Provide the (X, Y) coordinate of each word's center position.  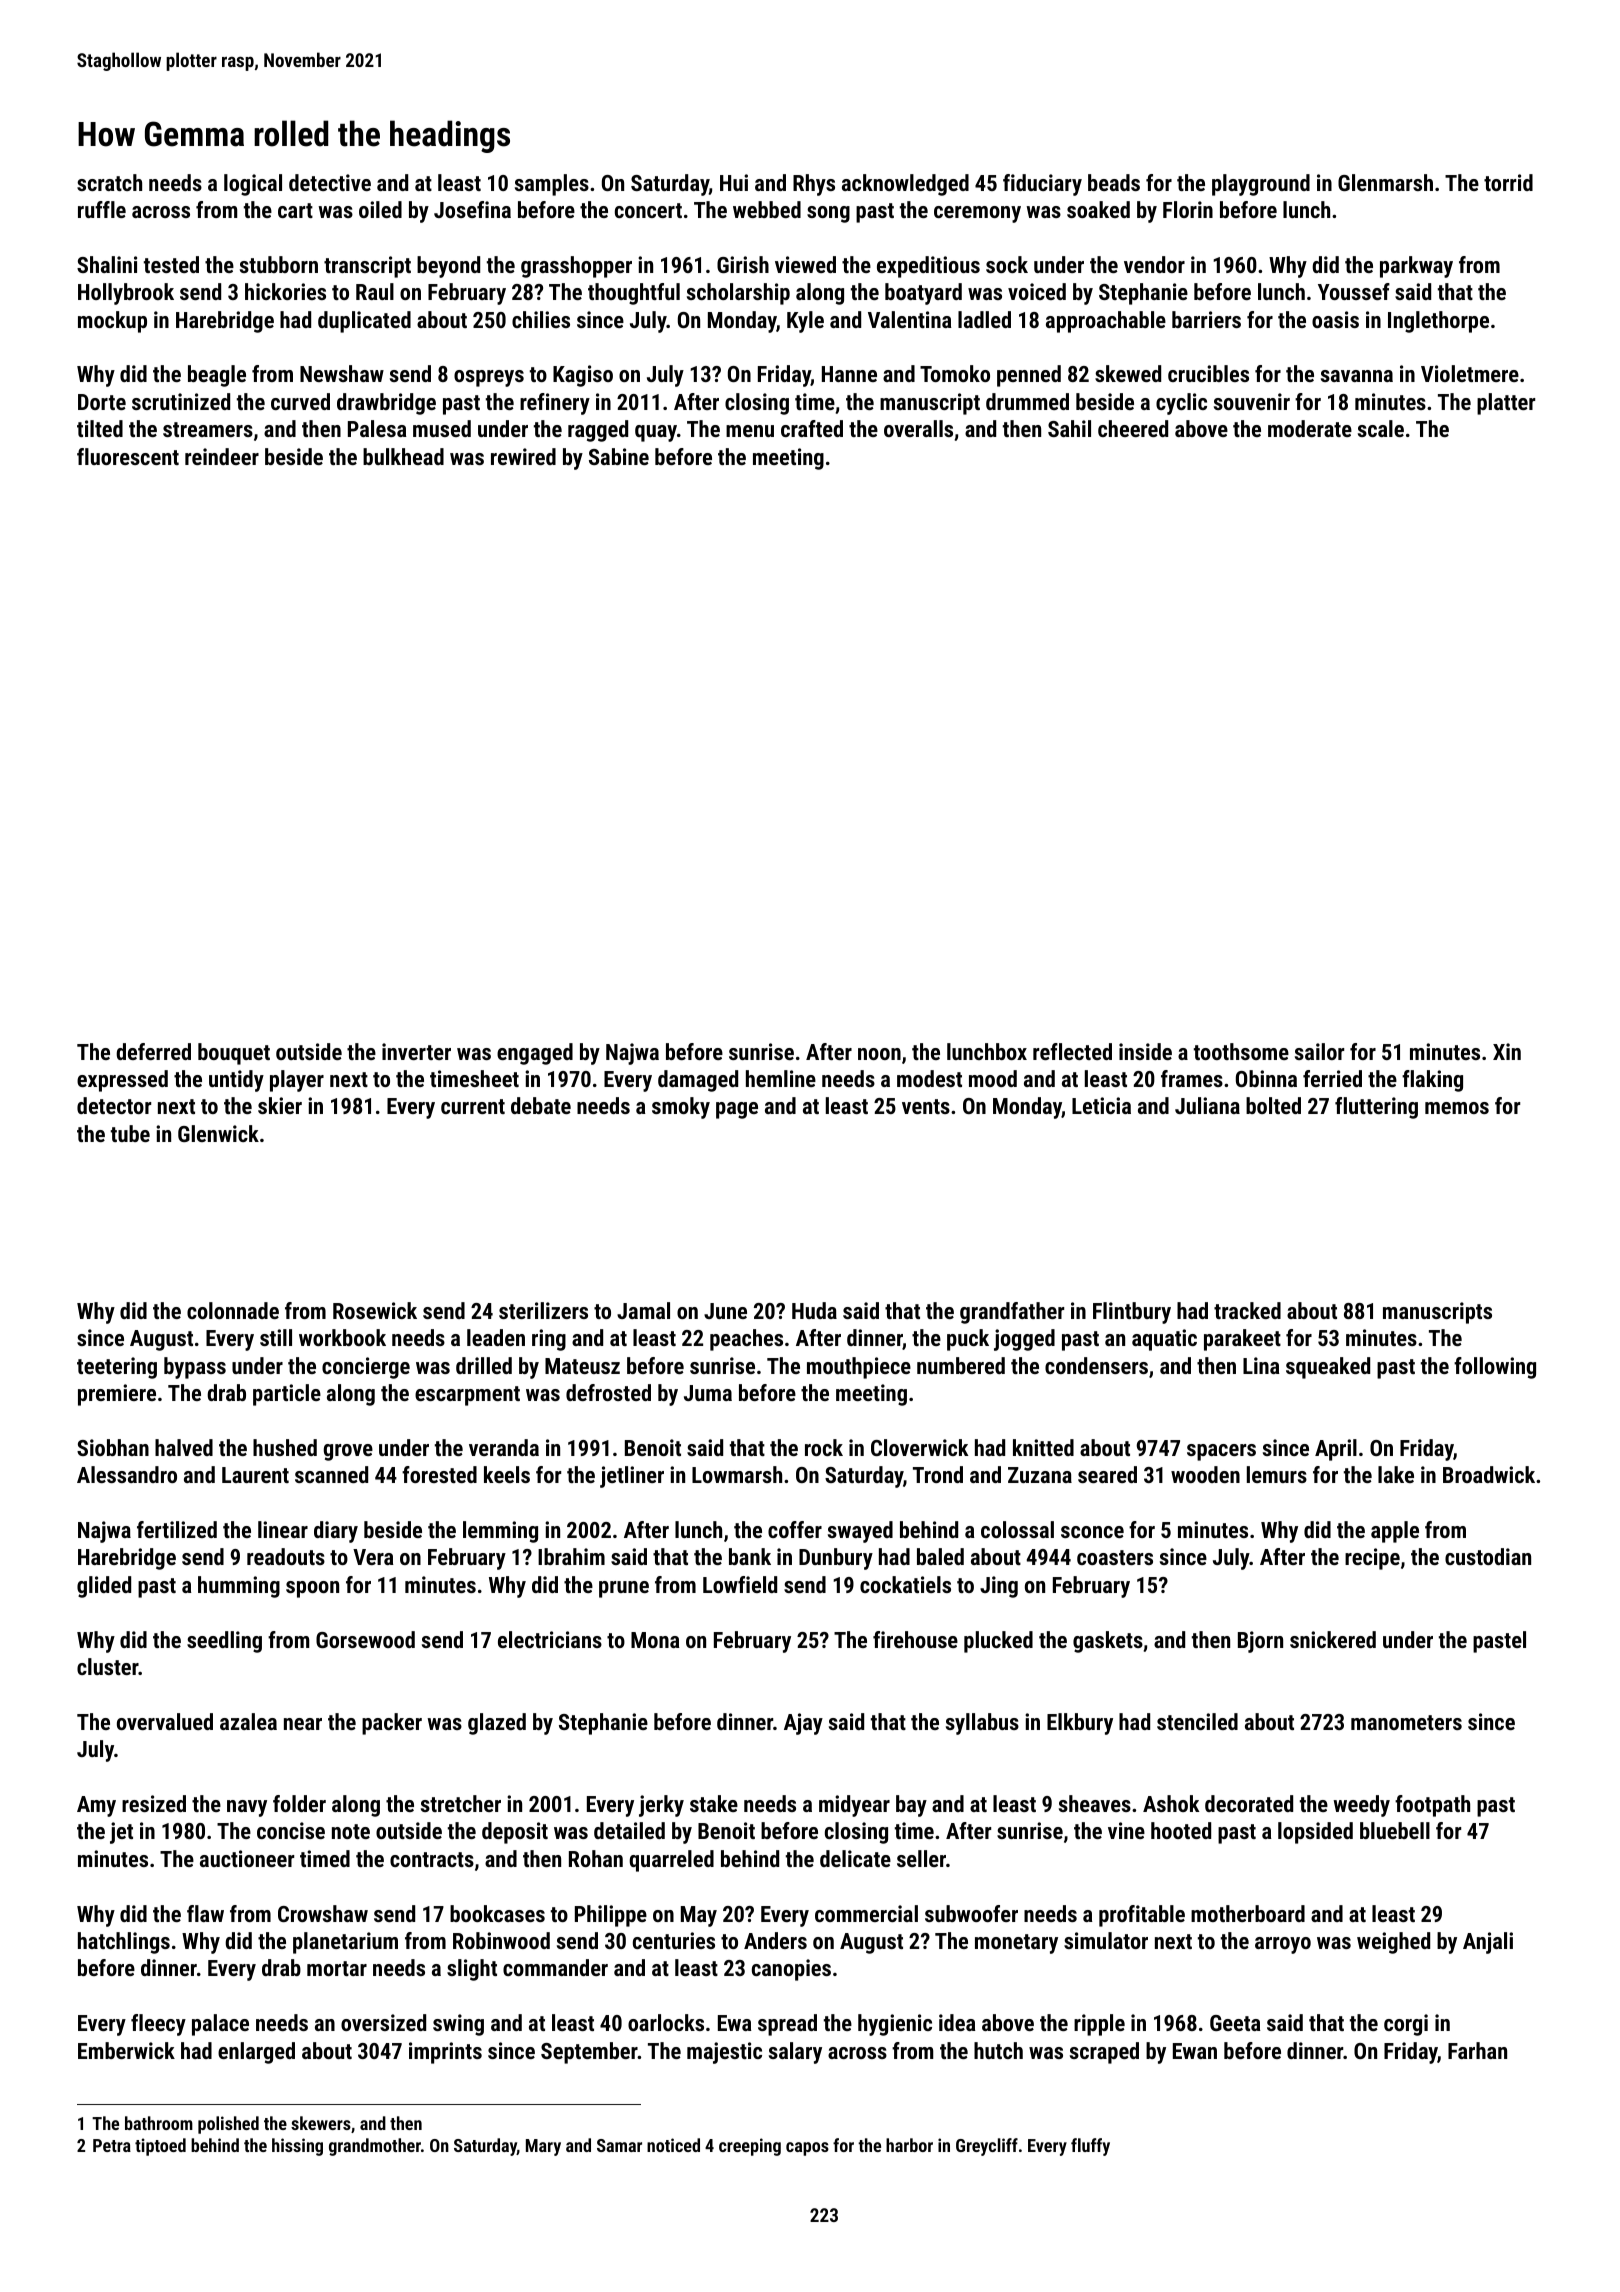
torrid (1508, 182)
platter (1506, 404)
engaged (535, 1054)
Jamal (643, 1310)
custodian (1488, 1556)
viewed (805, 264)
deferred (153, 1051)
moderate (1310, 428)
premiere (117, 1395)
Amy (96, 1806)
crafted (812, 428)
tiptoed (160, 2147)
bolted (1273, 1105)
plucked (998, 1642)
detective (330, 182)
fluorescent (128, 456)
